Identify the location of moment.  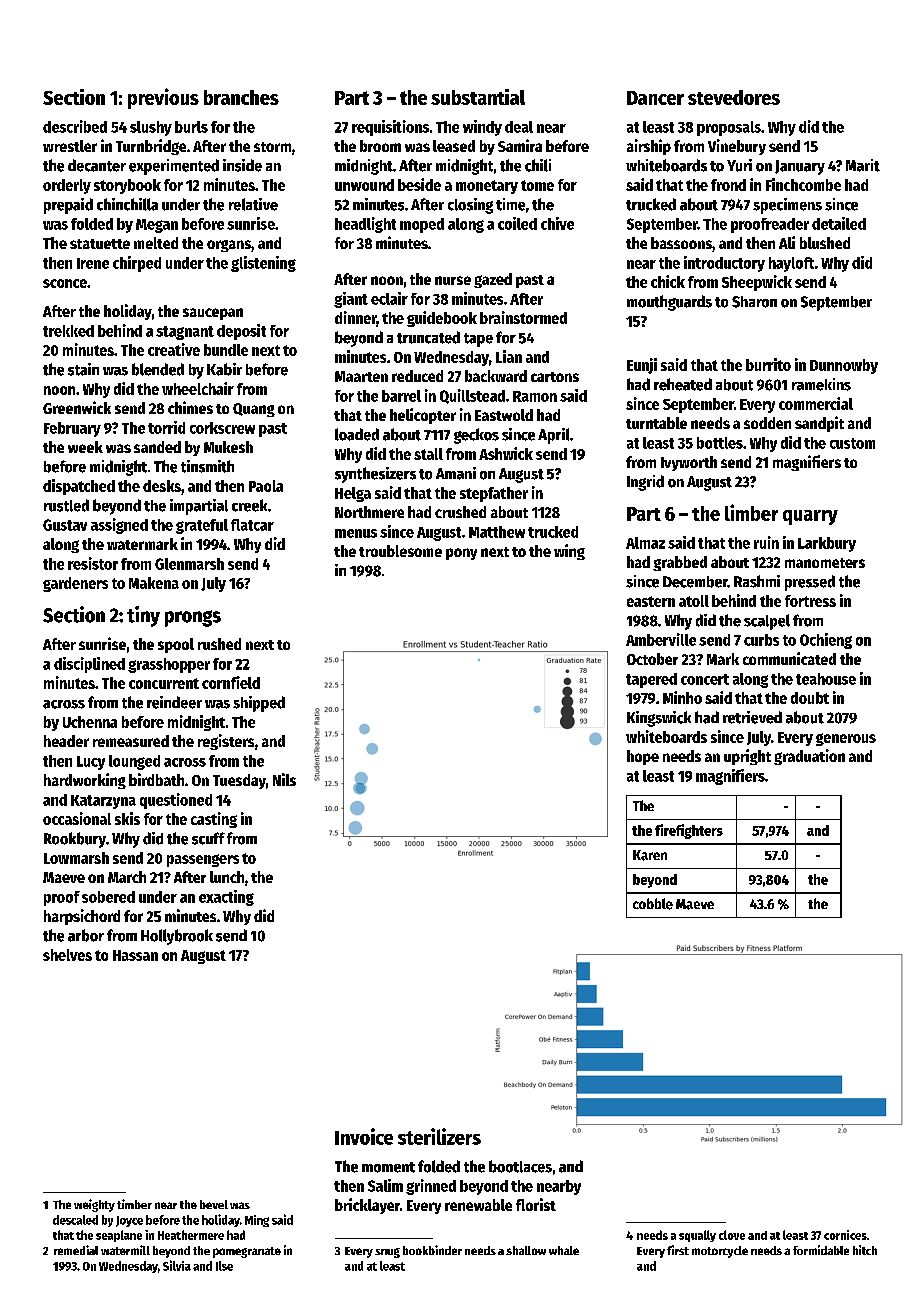
(388, 1167).
